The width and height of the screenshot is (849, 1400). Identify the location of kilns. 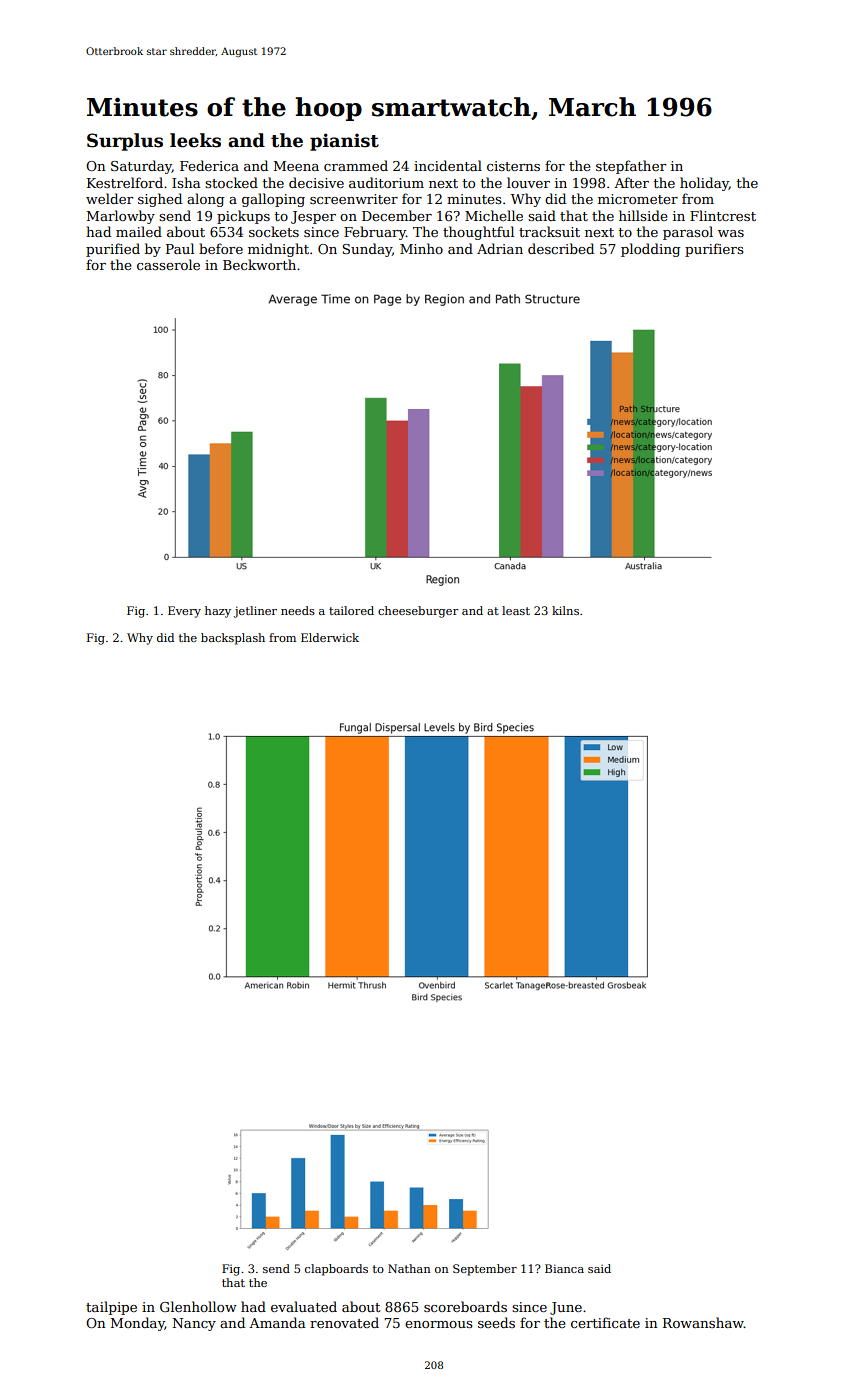
(565, 610).
